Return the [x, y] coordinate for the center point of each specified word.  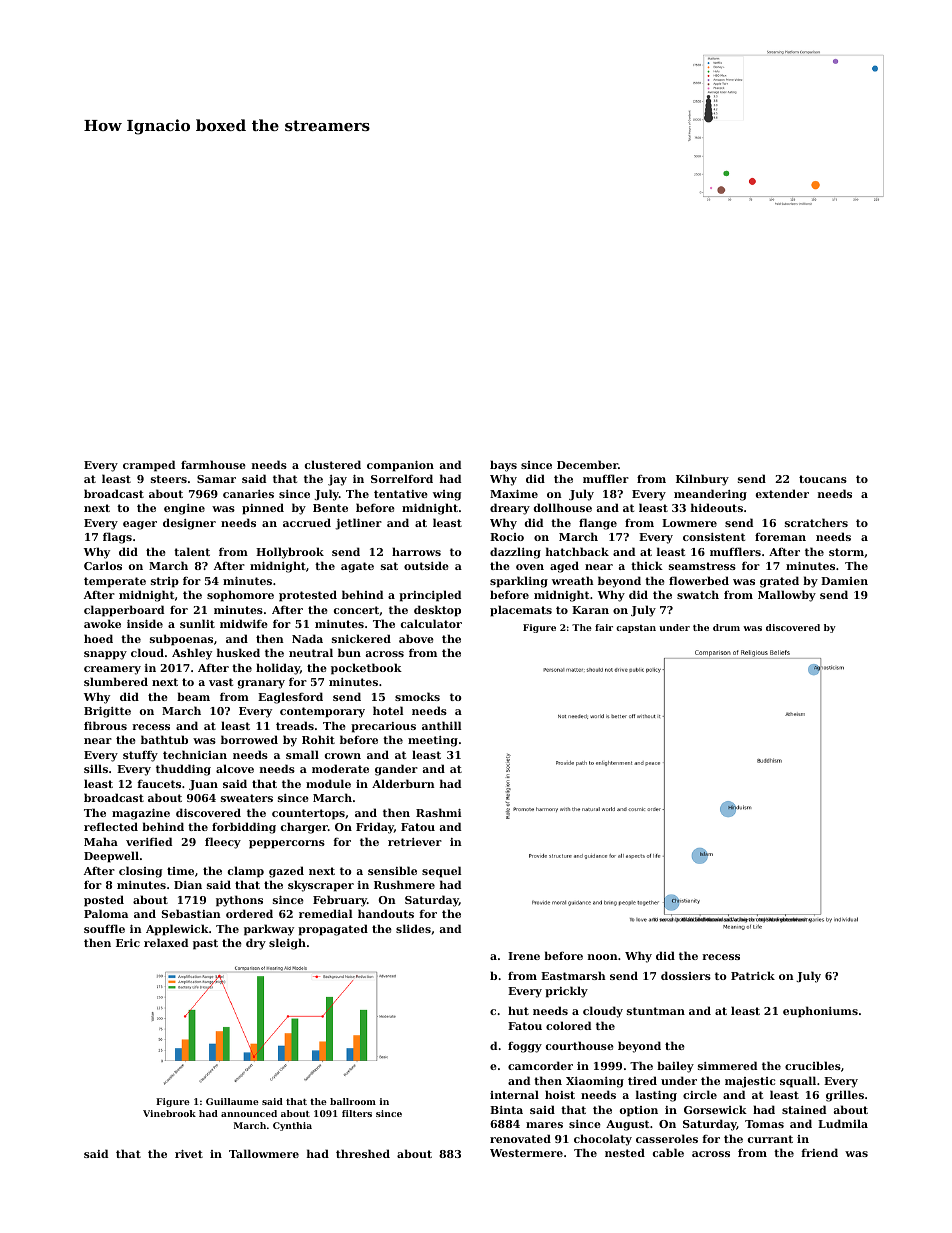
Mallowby [787, 596]
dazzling [515, 553]
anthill [441, 725]
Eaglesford [290, 698]
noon [603, 957]
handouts [386, 913]
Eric [128, 943]
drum [726, 627]
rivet [189, 1154]
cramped [149, 466]
